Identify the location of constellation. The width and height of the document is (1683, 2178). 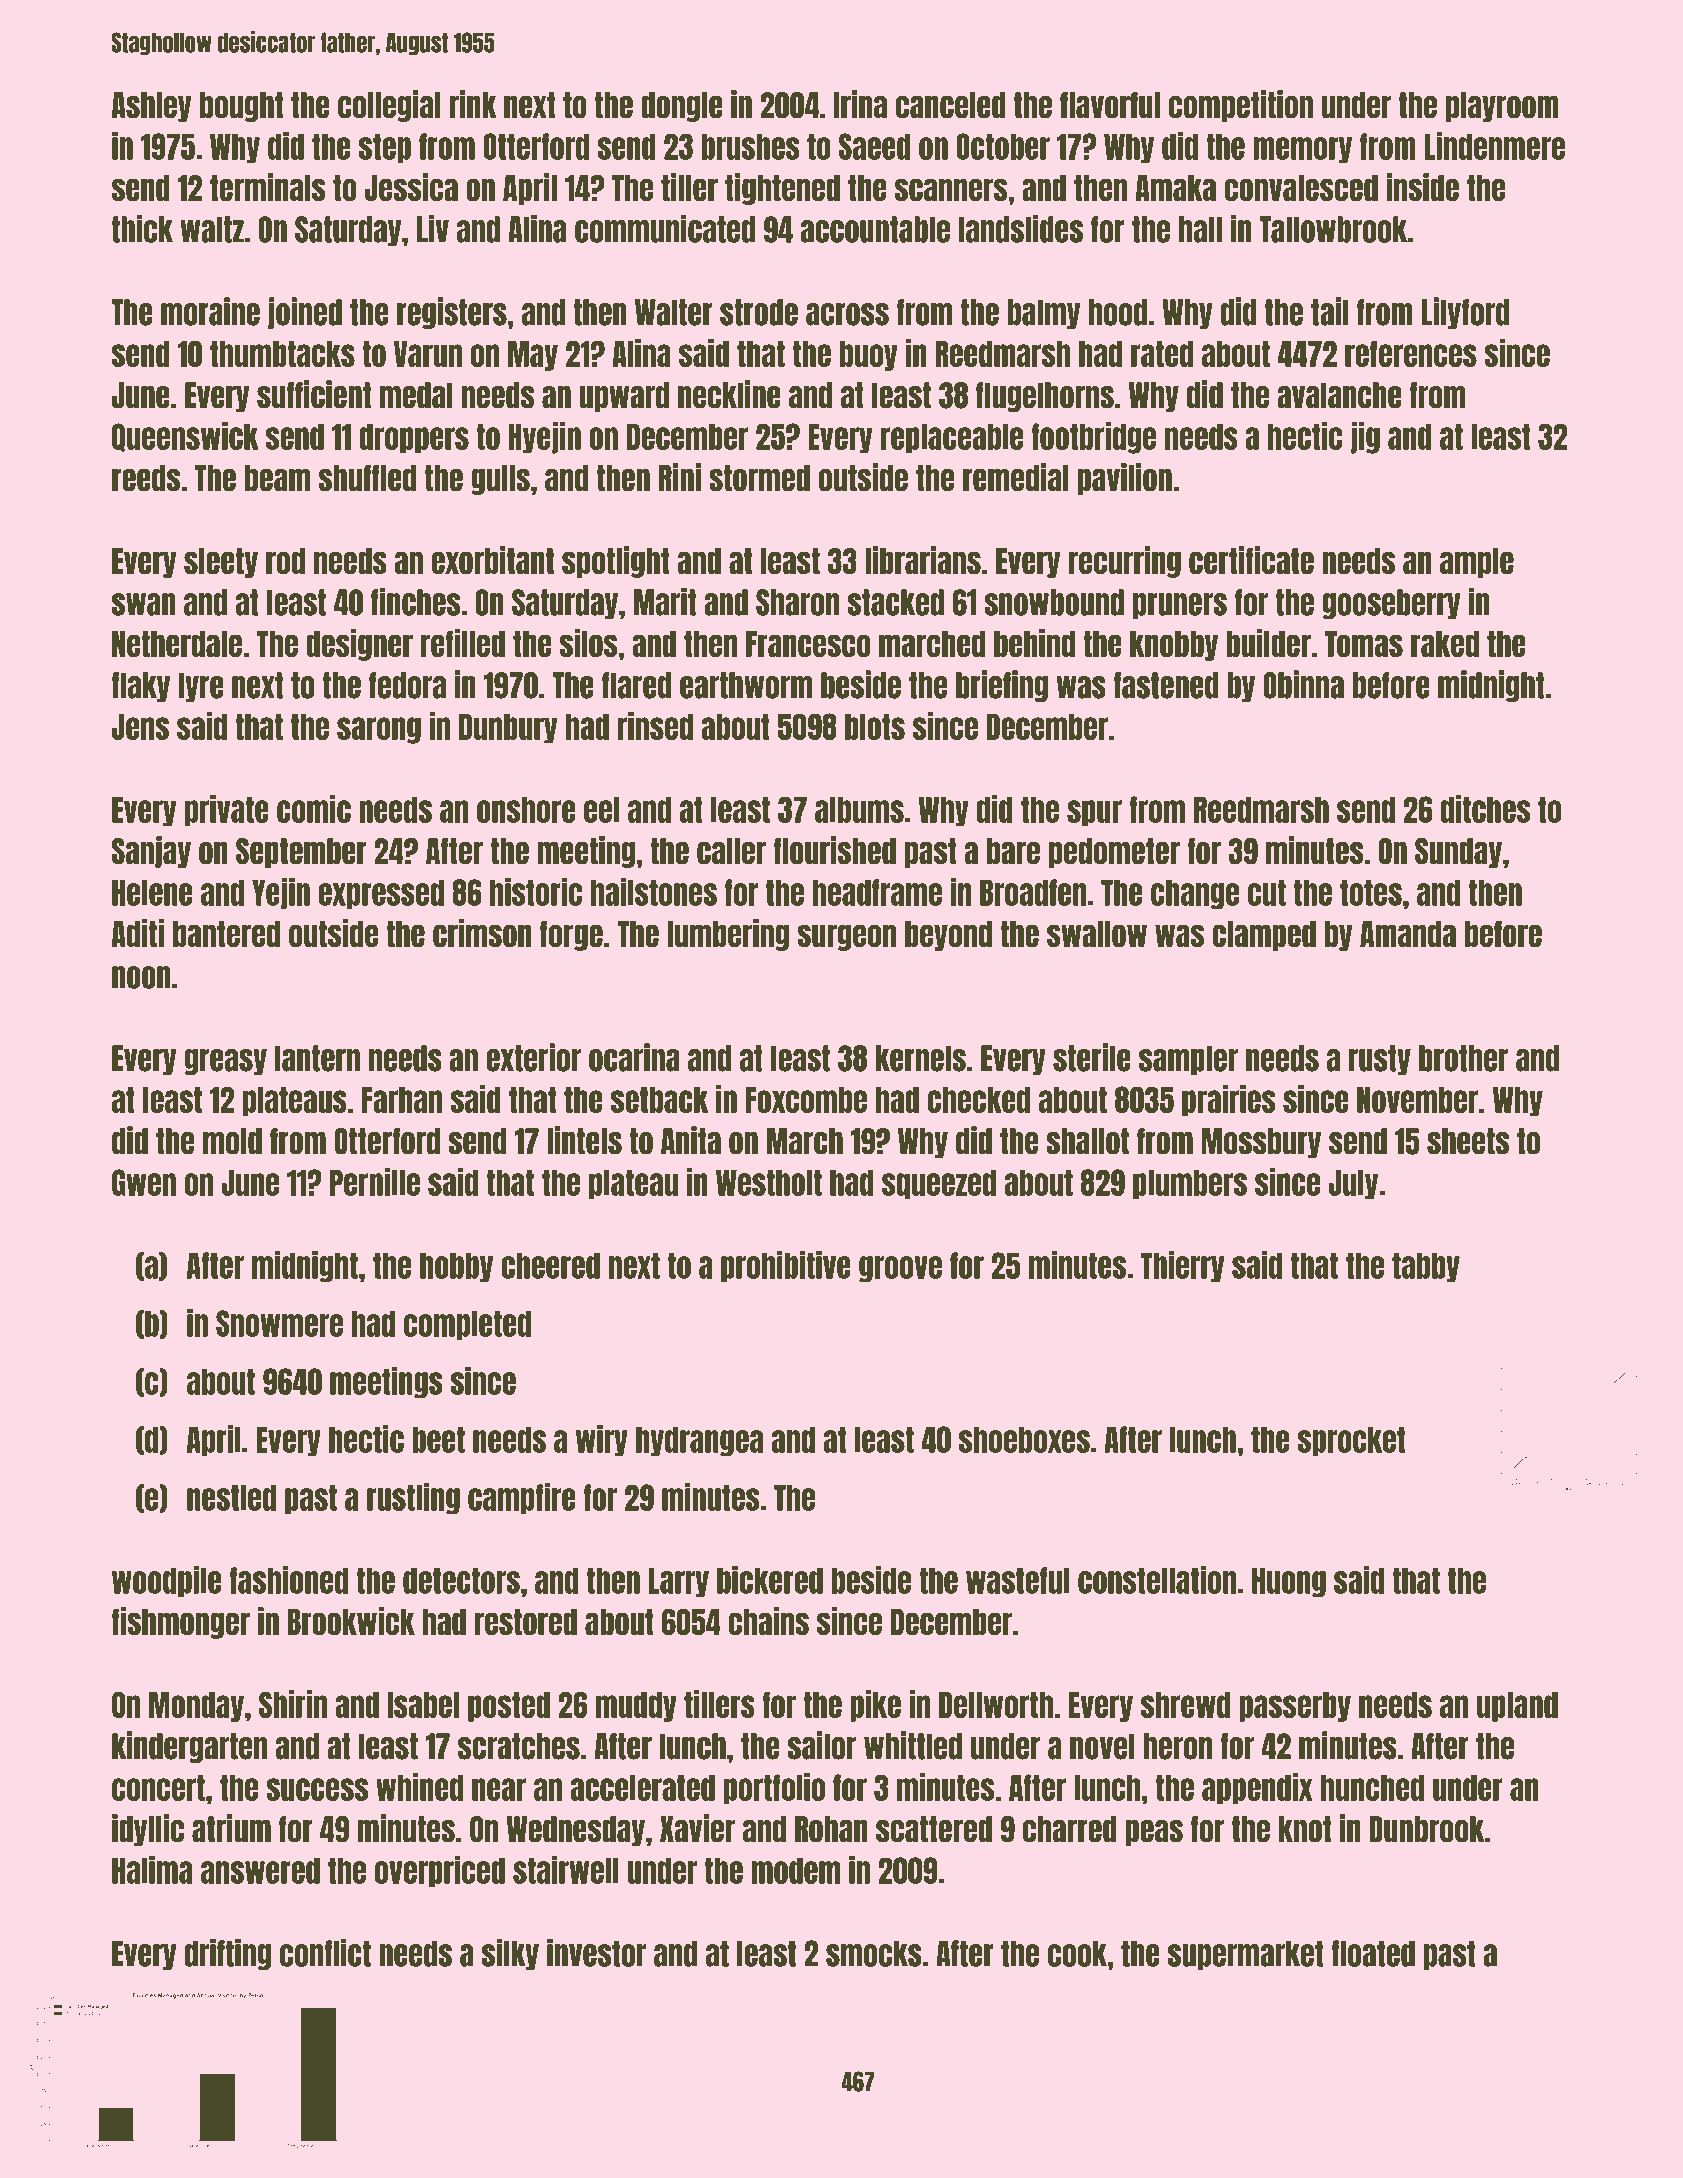
(1157, 1579).
